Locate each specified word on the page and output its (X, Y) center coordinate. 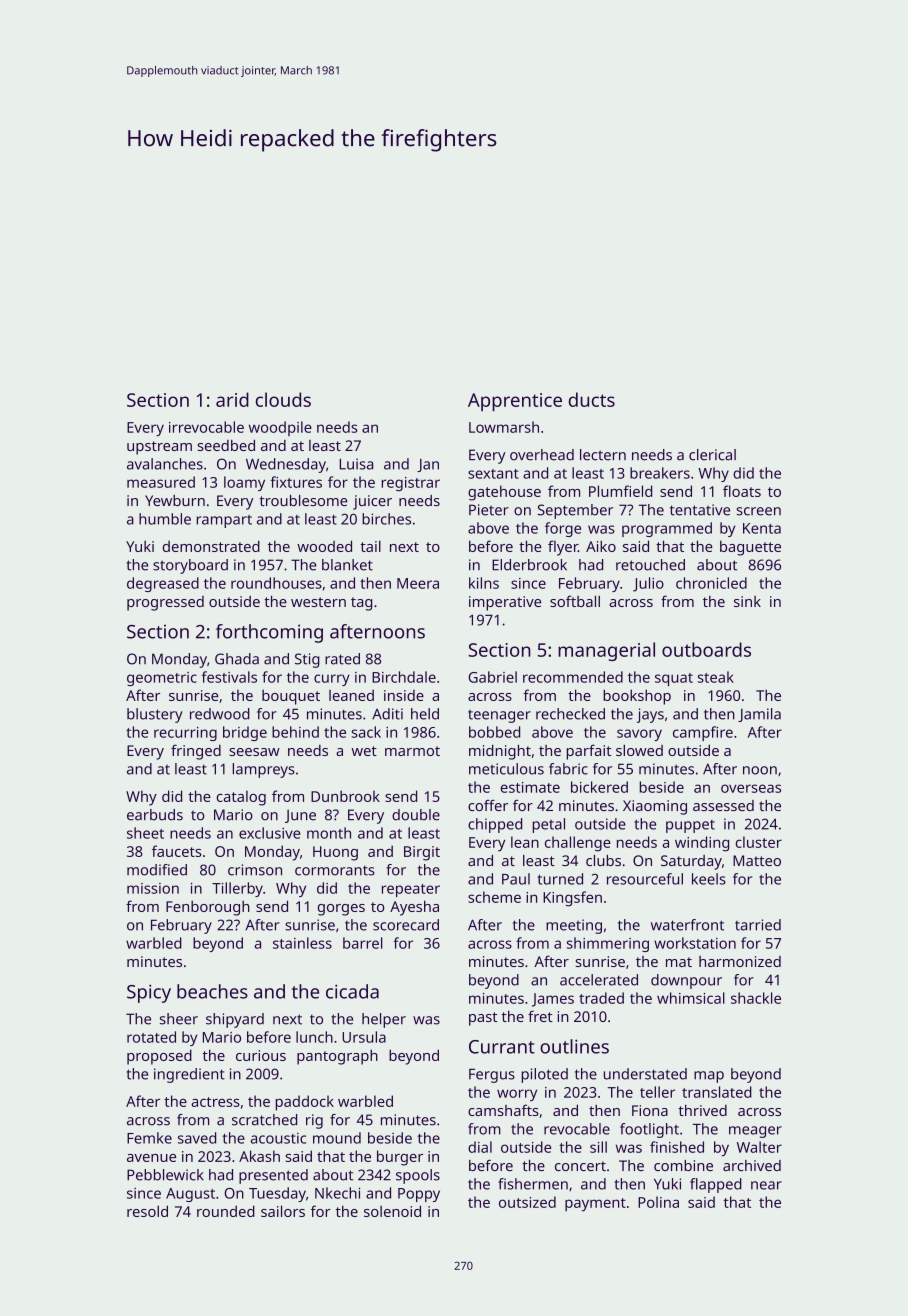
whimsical (691, 998)
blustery (155, 715)
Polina (658, 1202)
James (553, 1000)
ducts (592, 399)
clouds (283, 399)
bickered (599, 787)
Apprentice (515, 402)
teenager (499, 716)
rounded (226, 1211)
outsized (527, 1202)
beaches (212, 991)
